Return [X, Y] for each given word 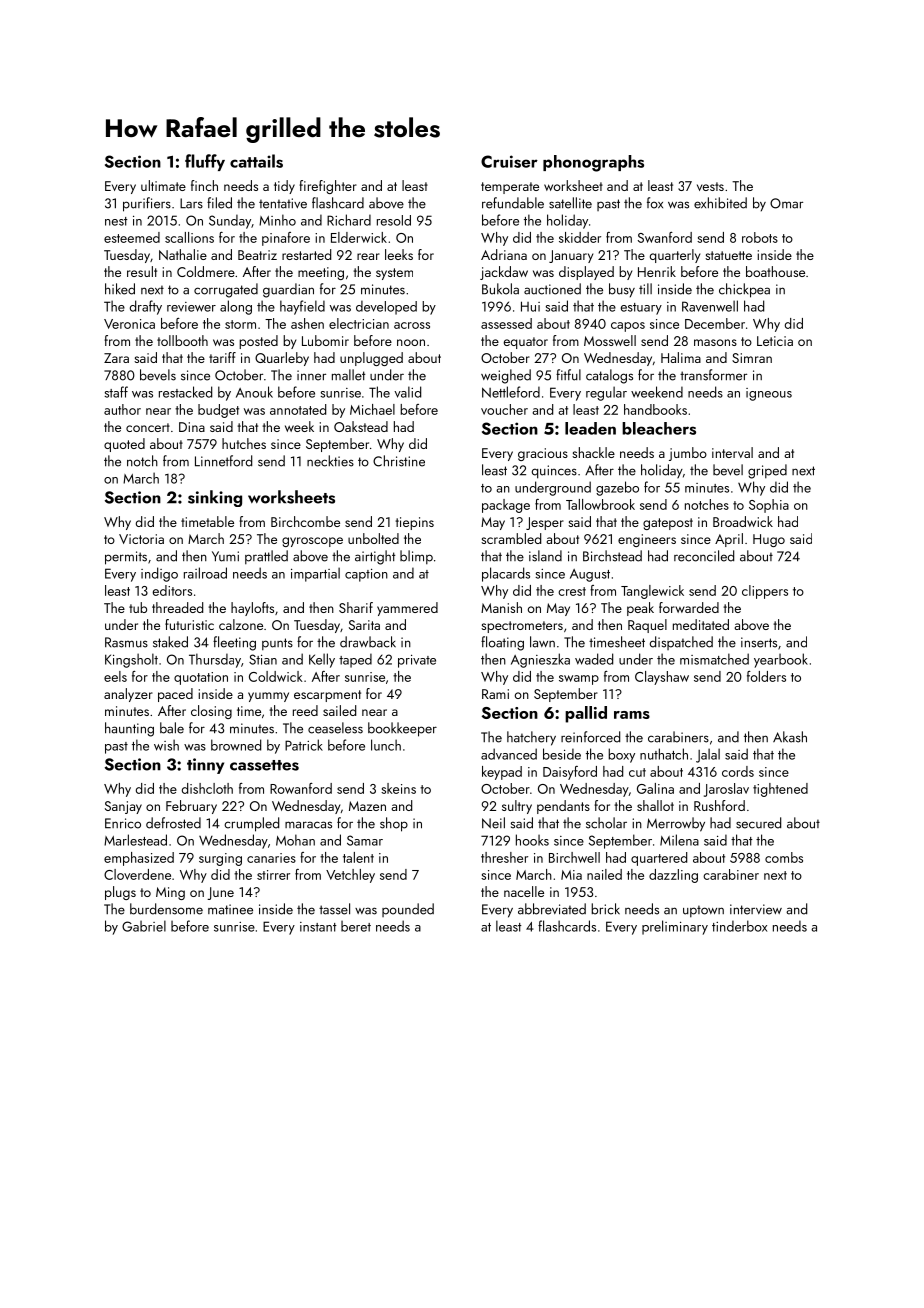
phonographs [593, 163]
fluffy [205, 162]
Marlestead [135, 840]
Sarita [364, 625]
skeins [398, 788]
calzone [241, 624]
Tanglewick [652, 592]
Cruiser [509, 161]
